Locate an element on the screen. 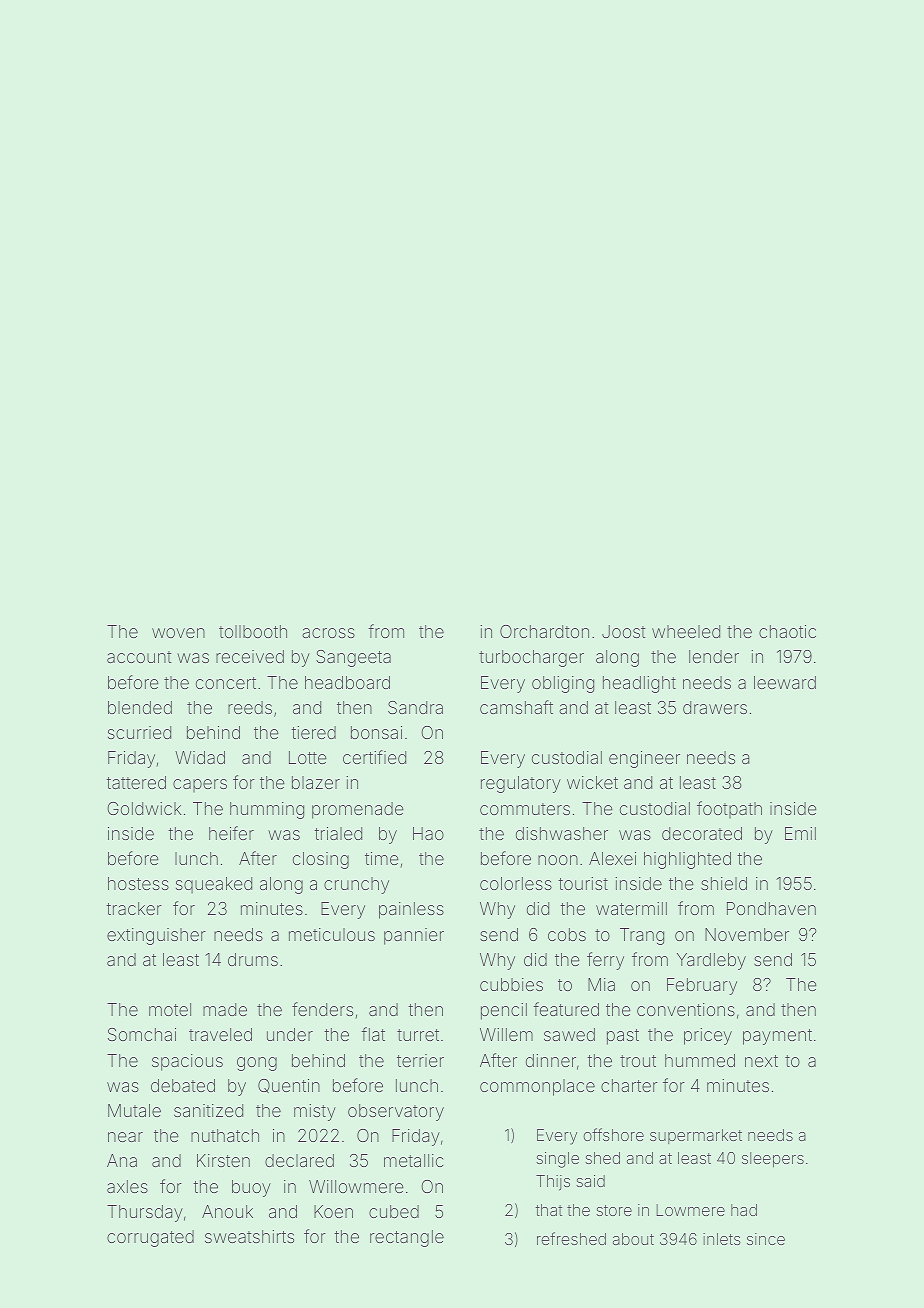 This screenshot has height=1308, width=924. Quentin is located at coordinates (289, 1086).
